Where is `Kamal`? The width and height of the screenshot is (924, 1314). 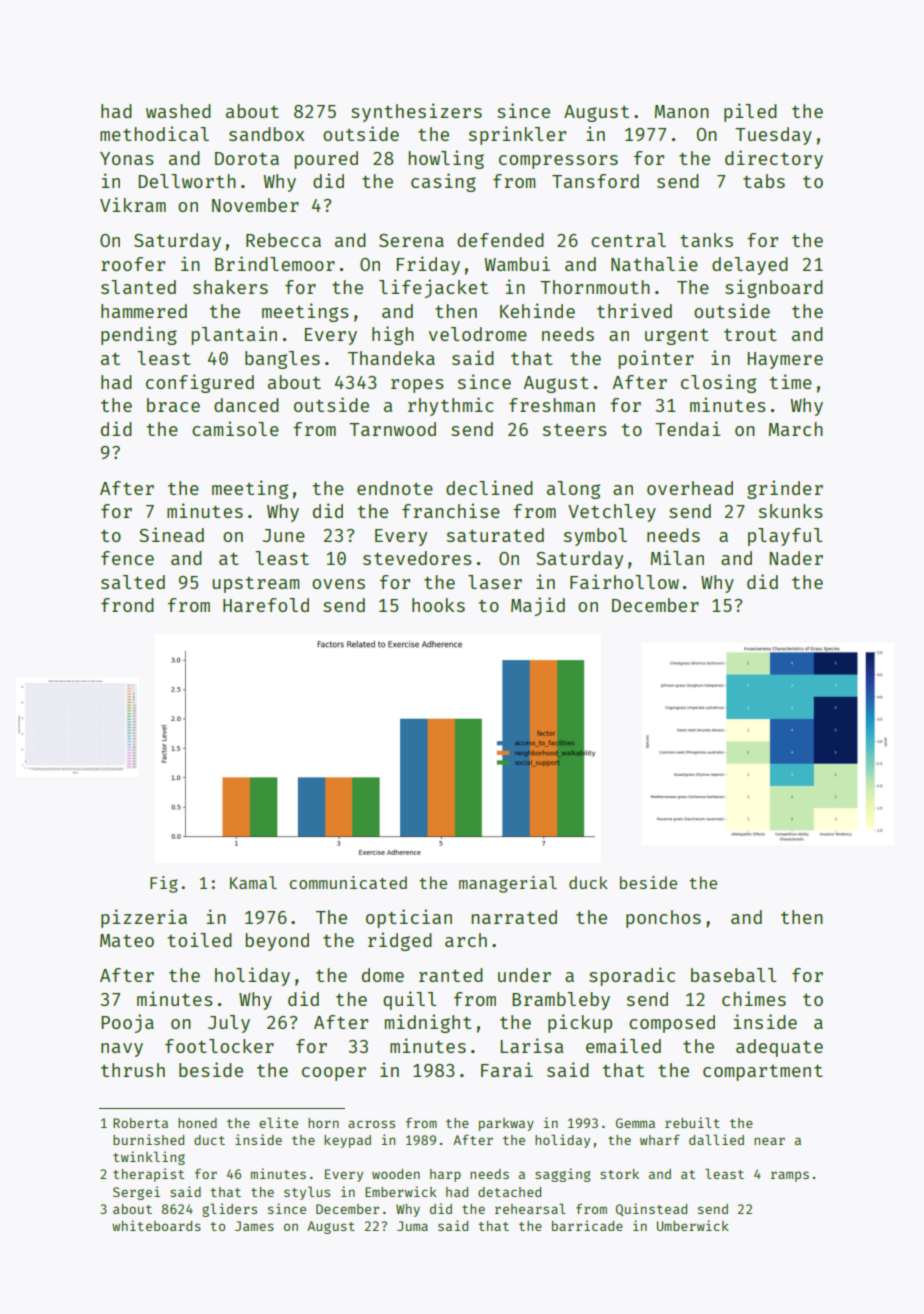
Kamal is located at coordinates (253, 882).
